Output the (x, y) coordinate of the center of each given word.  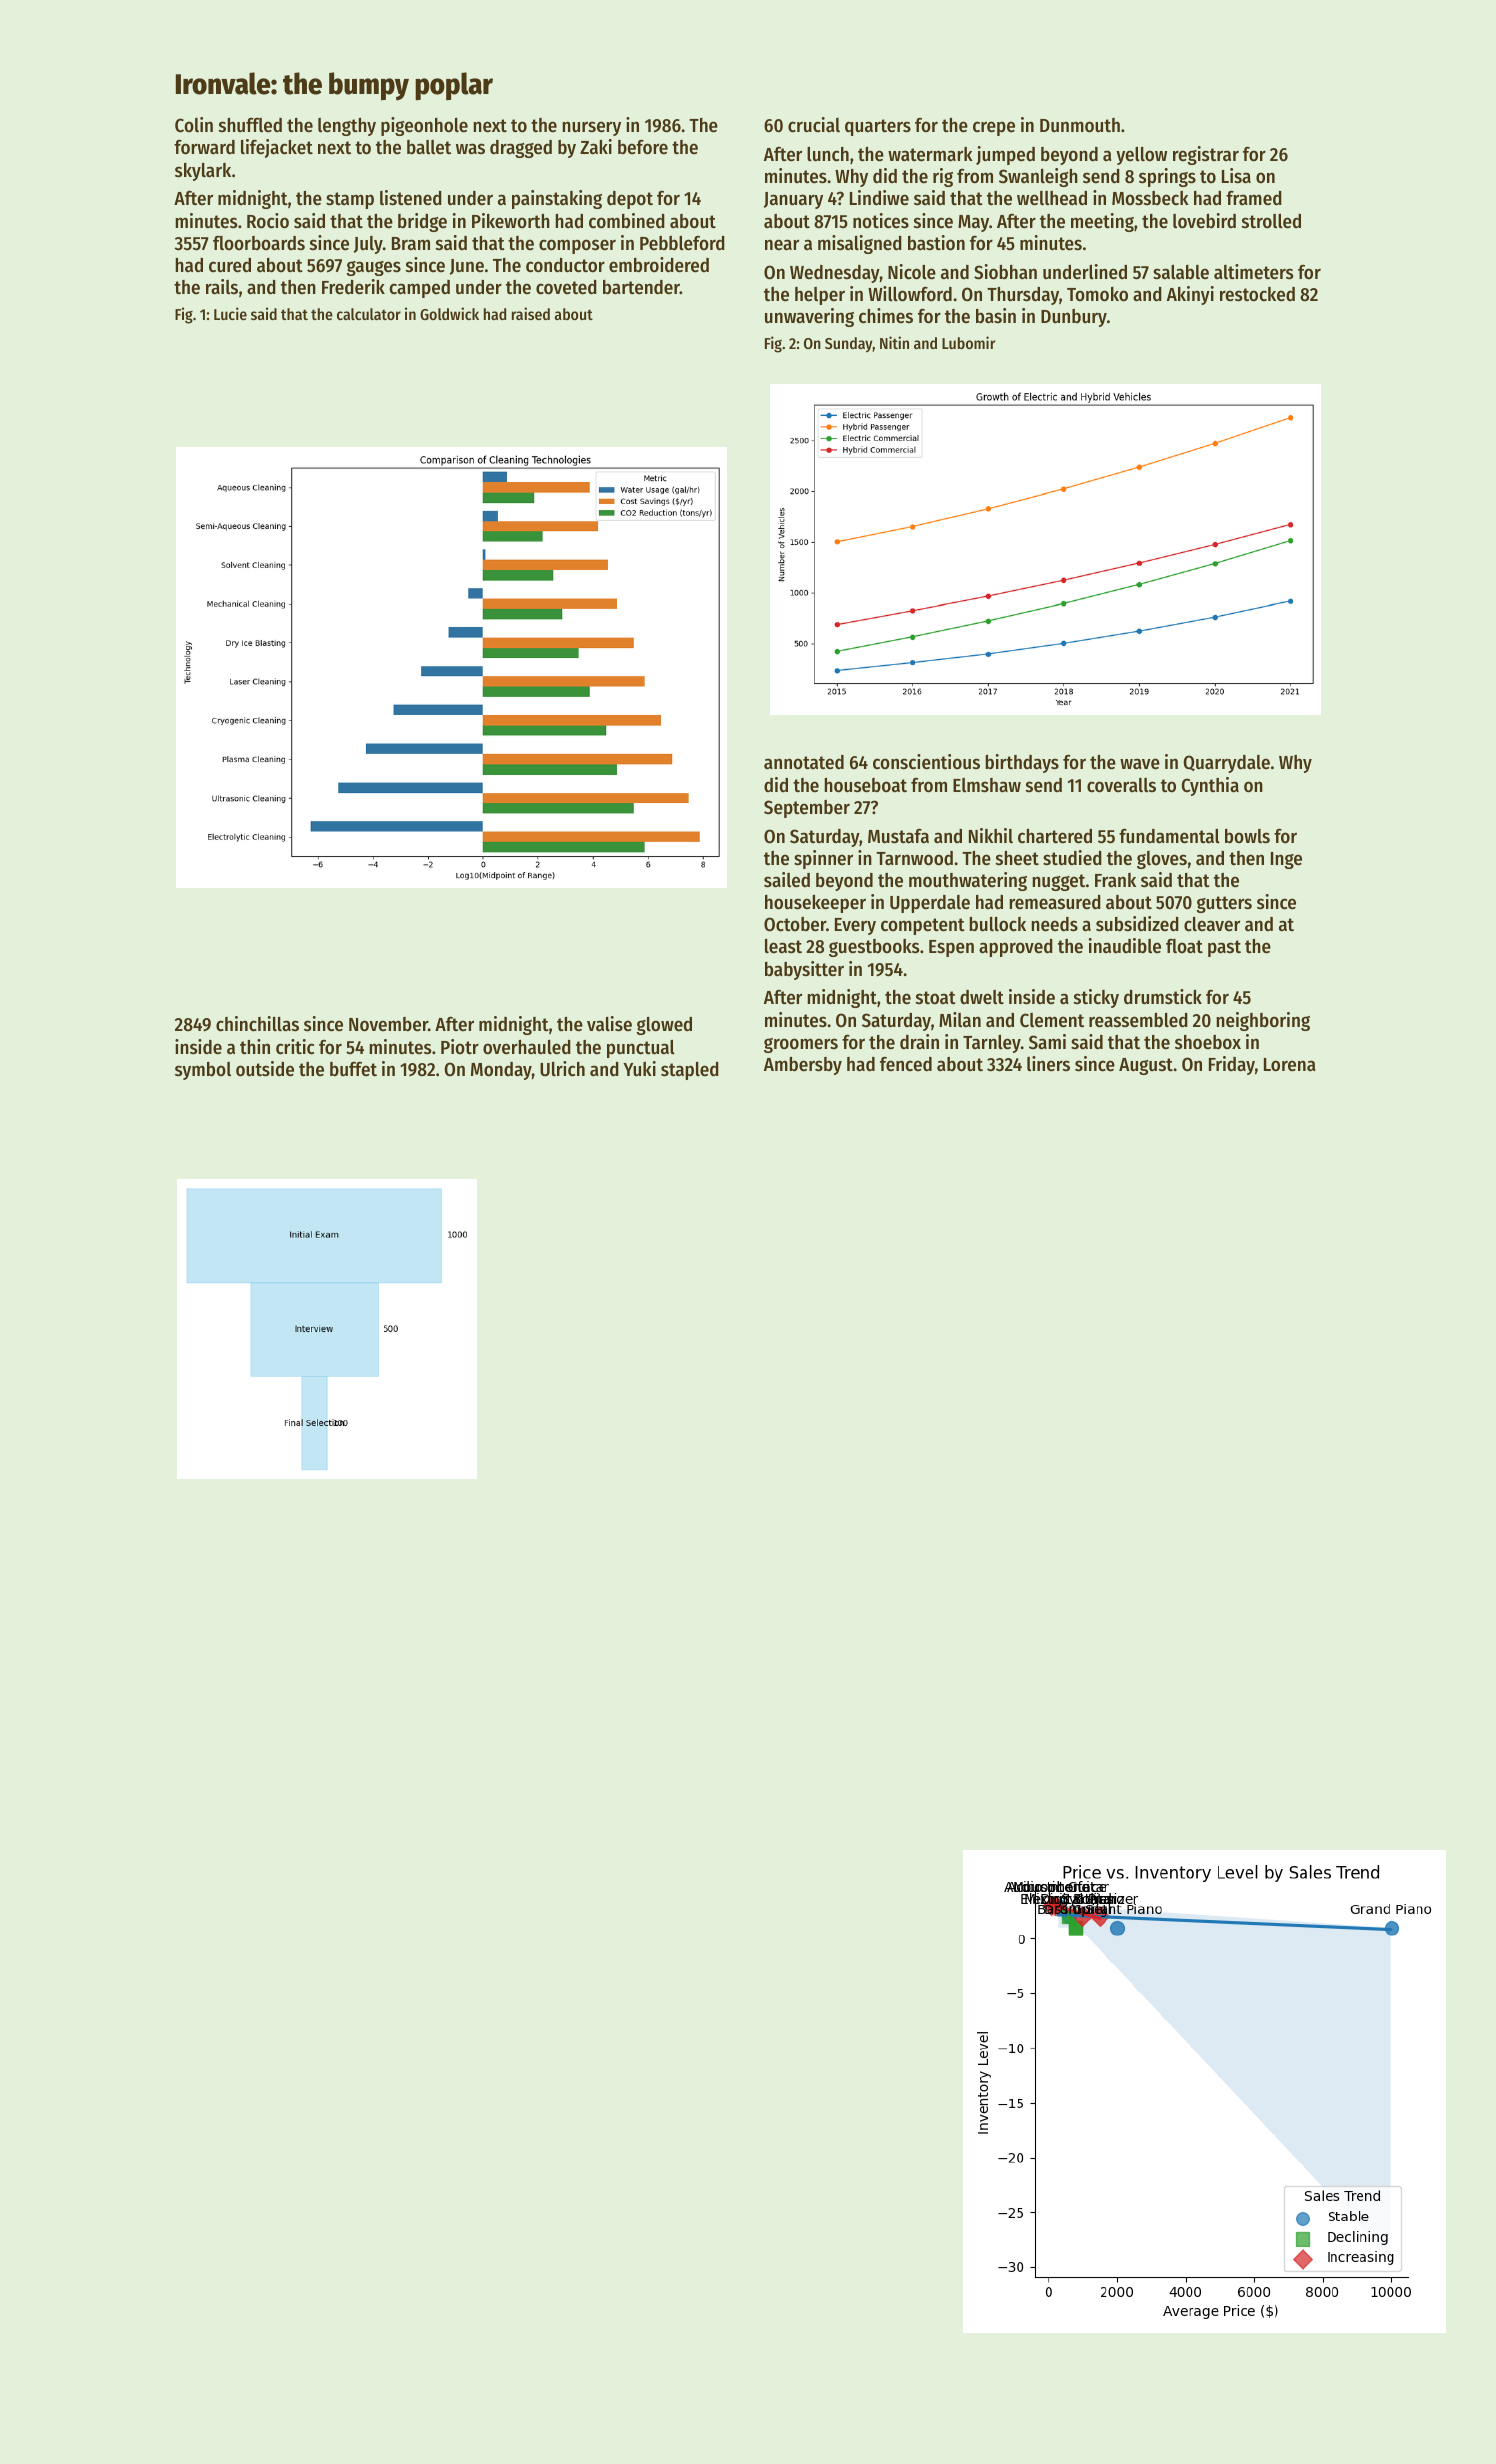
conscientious (926, 762)
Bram (411, 243)
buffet (353, 1069)
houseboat (865, 785)
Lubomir (968, 342)
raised (531, 313)
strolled (1271, 221)
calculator (369, 314)
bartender (641, 287)
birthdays (1022, 763)
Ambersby (803, 1066)
